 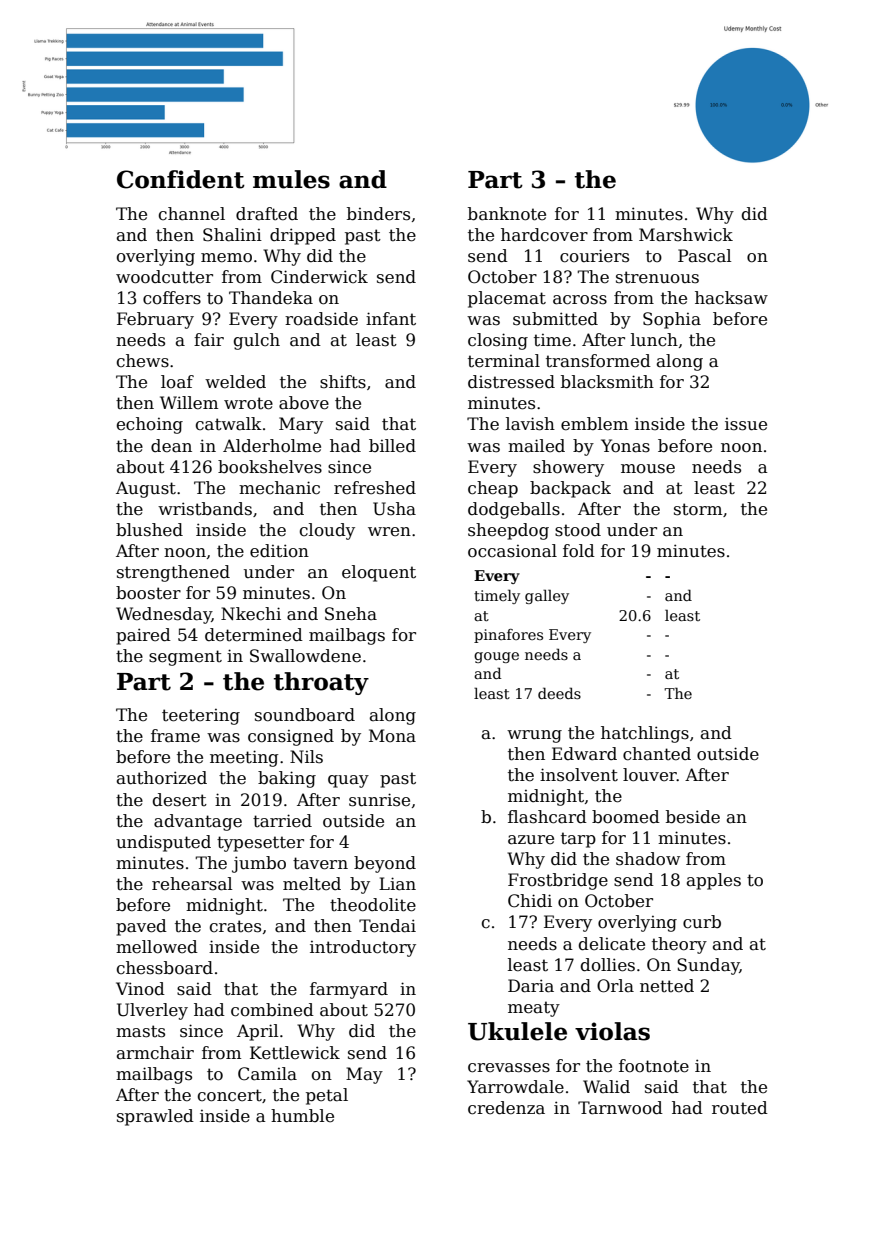 What do you see at coordinates (181, 179) in the screenshot?
I see `Confident` at bounding box center [181, 179].
